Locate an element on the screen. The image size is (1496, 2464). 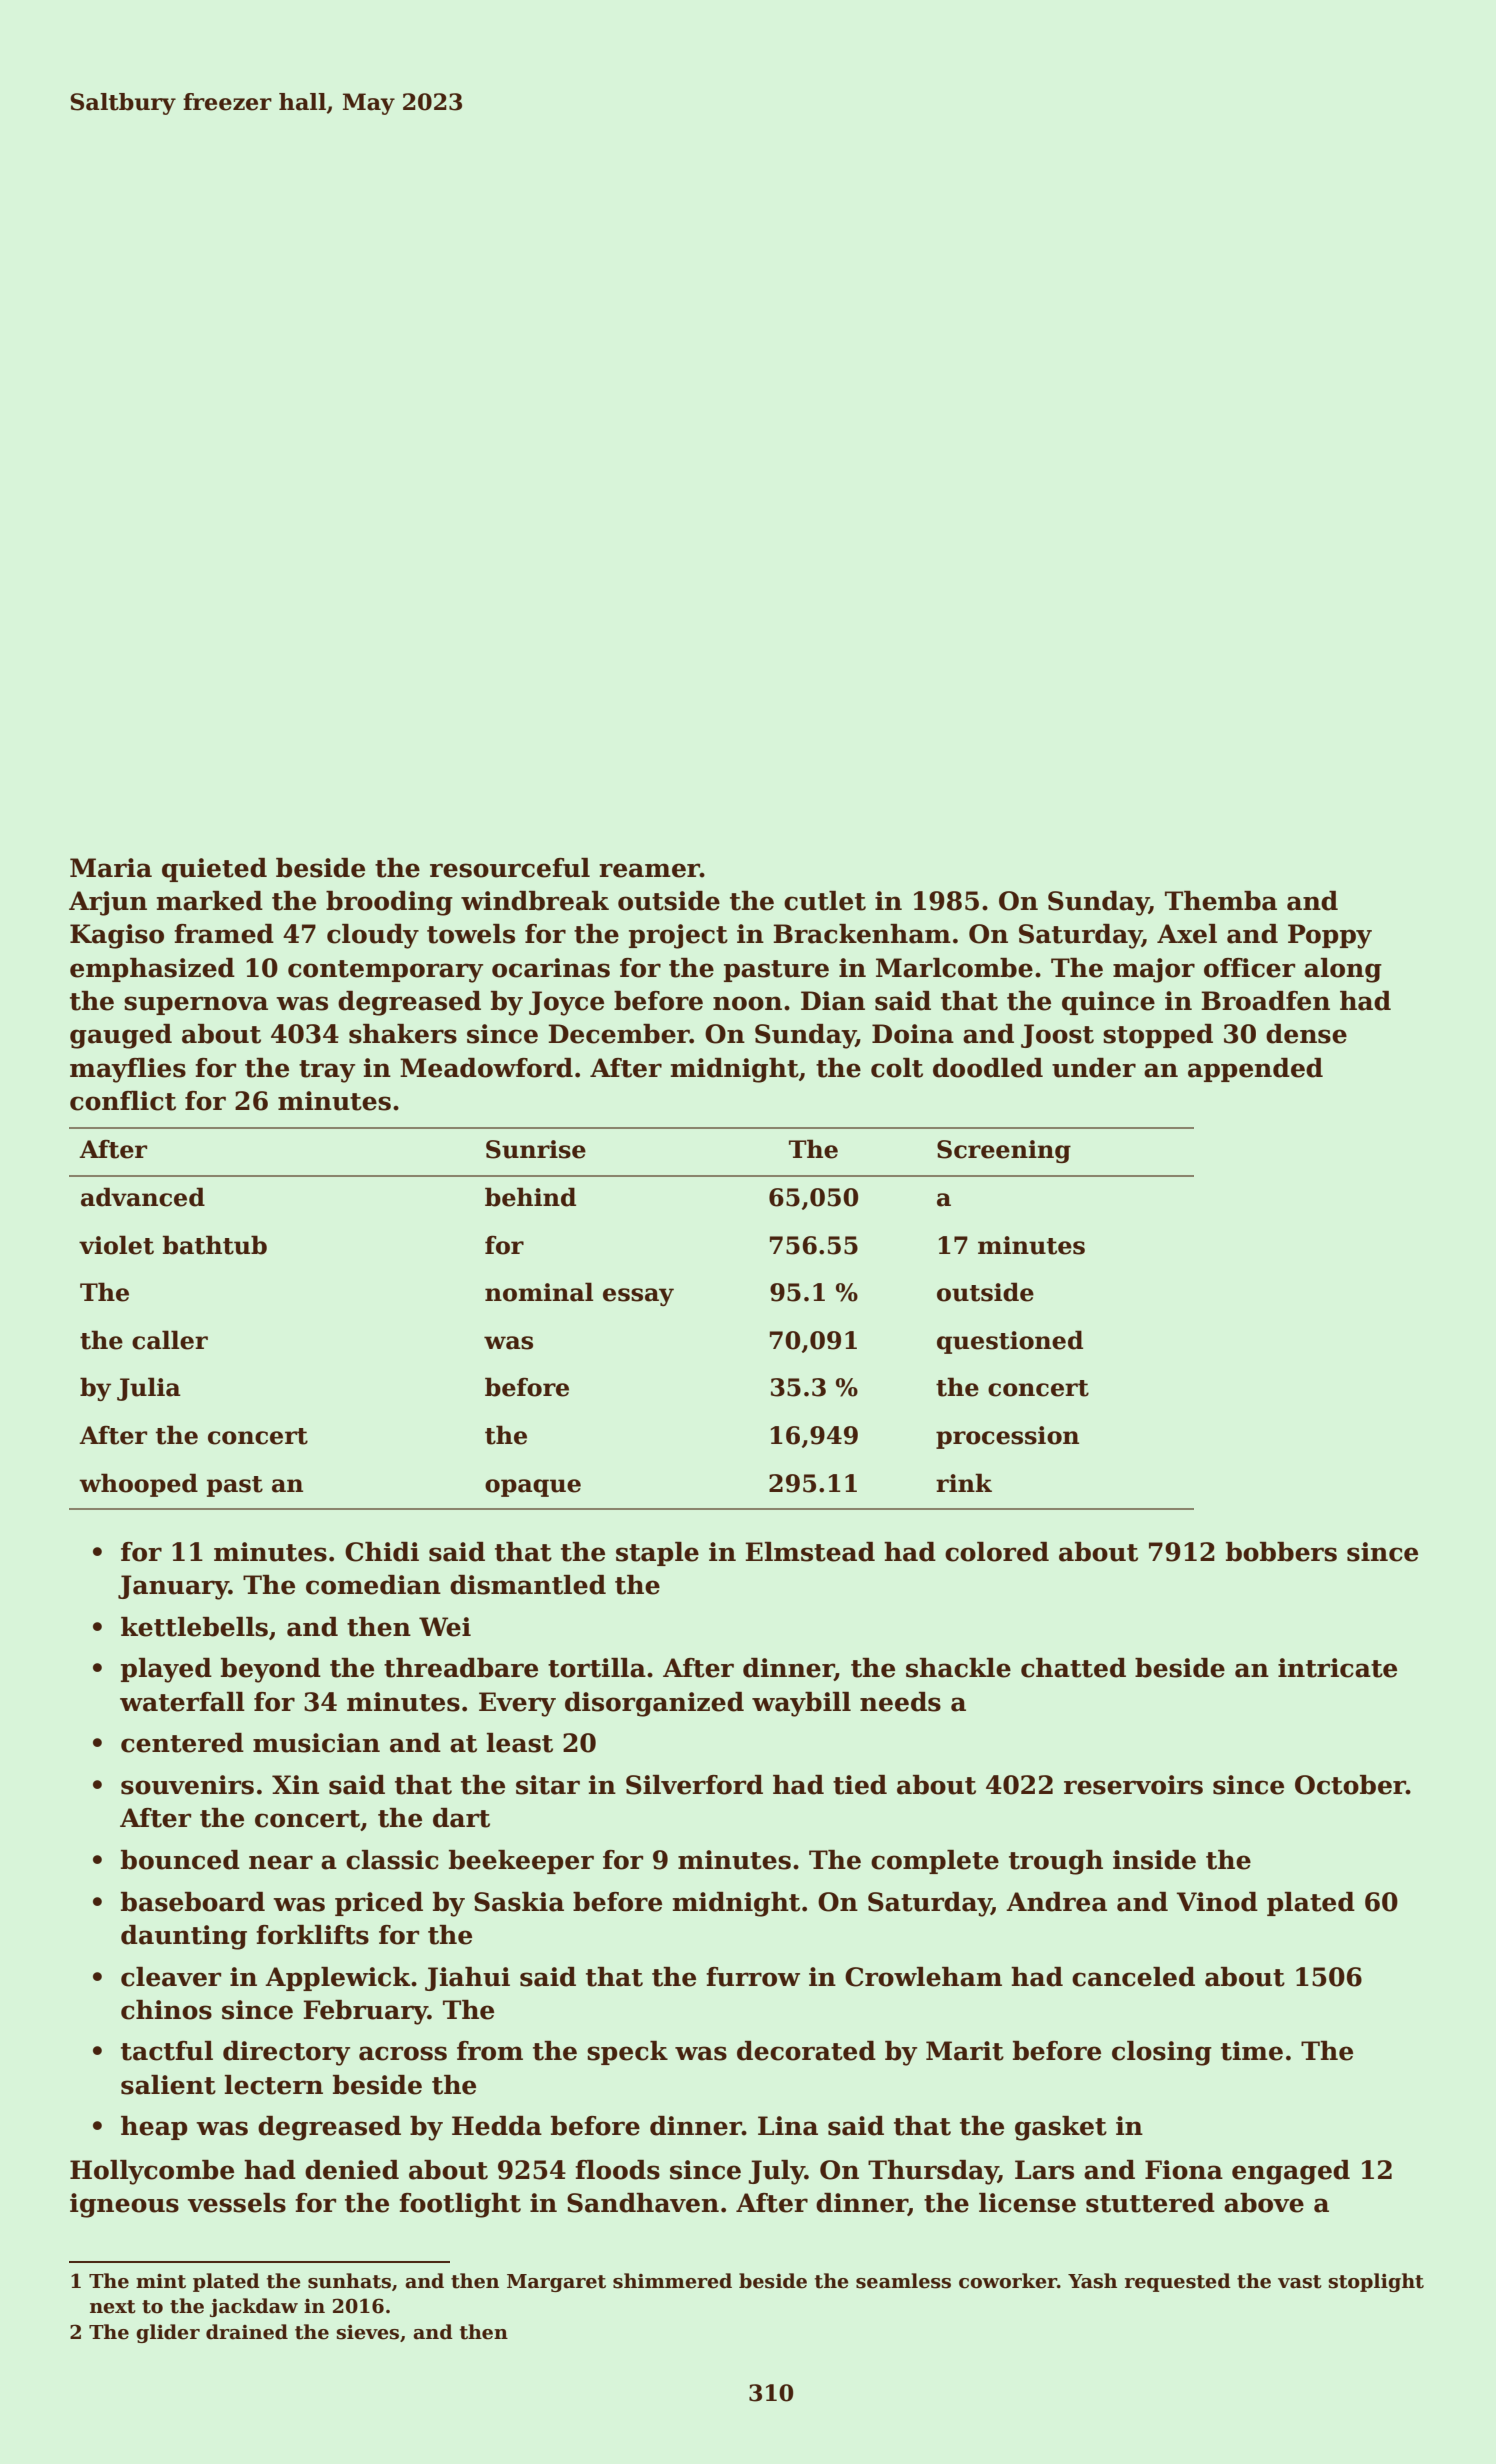
intricate is located at coordinates (1337, 1668).
